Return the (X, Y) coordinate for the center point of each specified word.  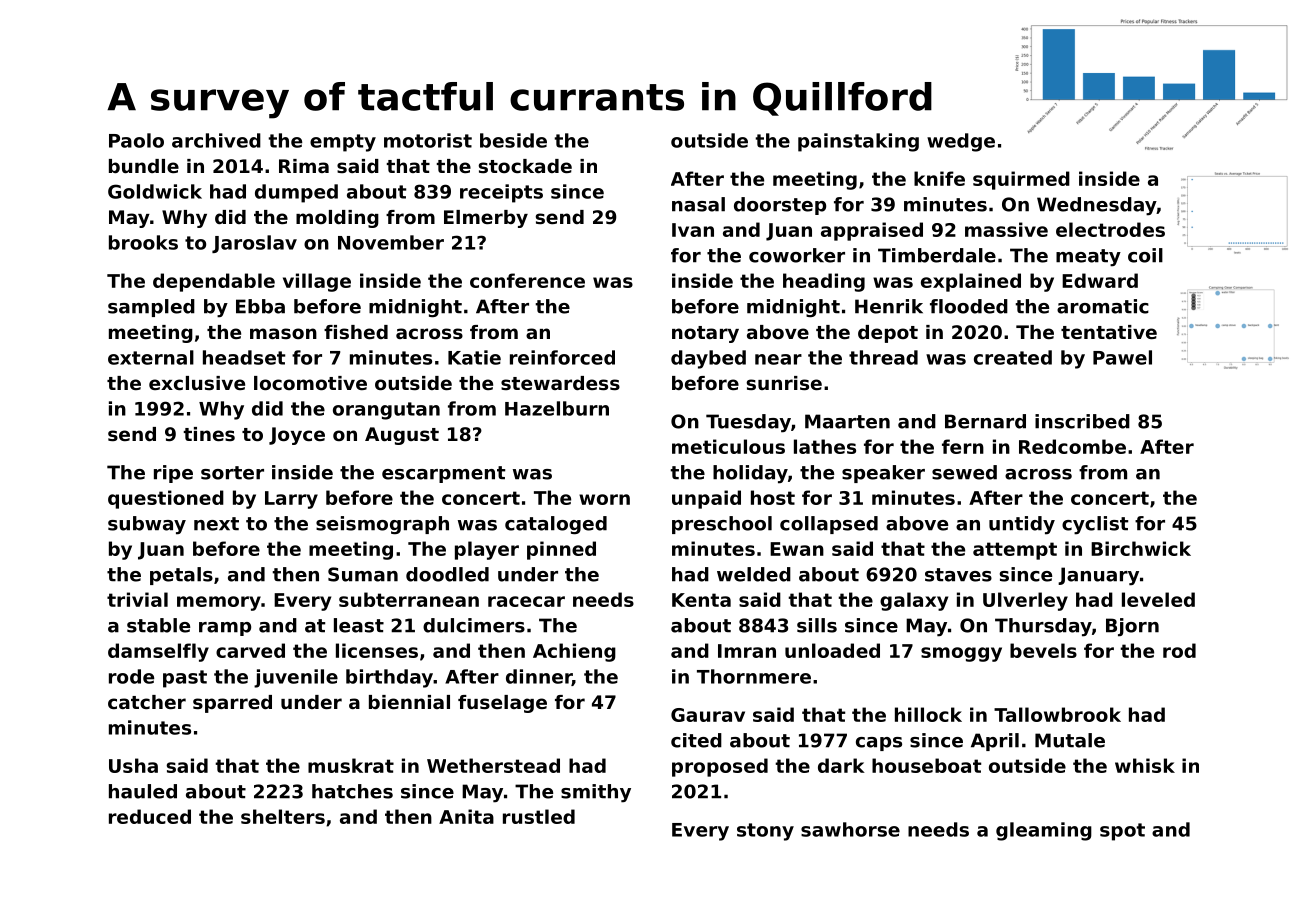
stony (765, 832)
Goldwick (155, 191)
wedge (961, 142)
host (773, 497)
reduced (150, 816)
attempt (1015, 551)
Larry (291, 500)
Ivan (693, 230)
